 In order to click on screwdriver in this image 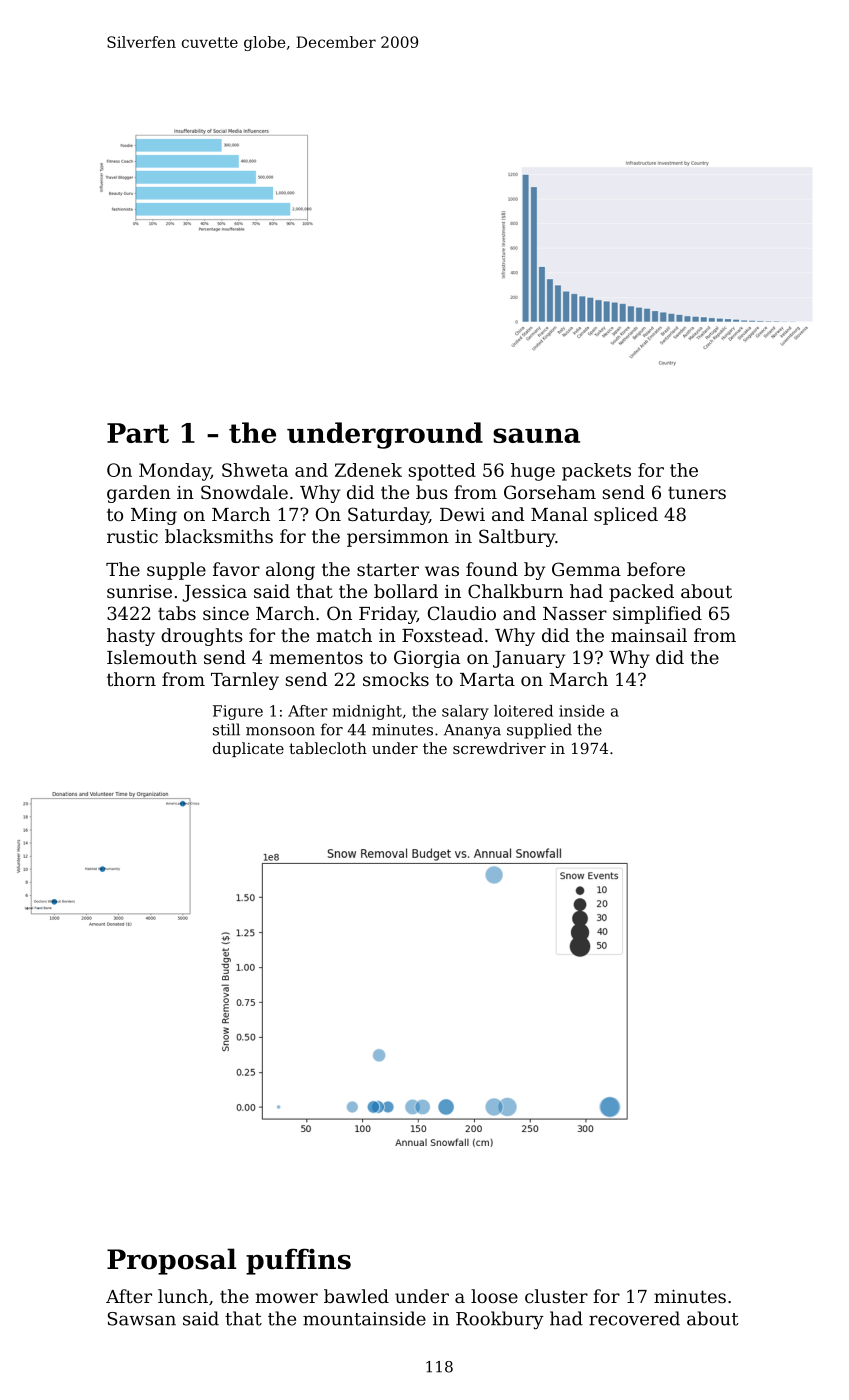, I will do `click(499, 748)`.
